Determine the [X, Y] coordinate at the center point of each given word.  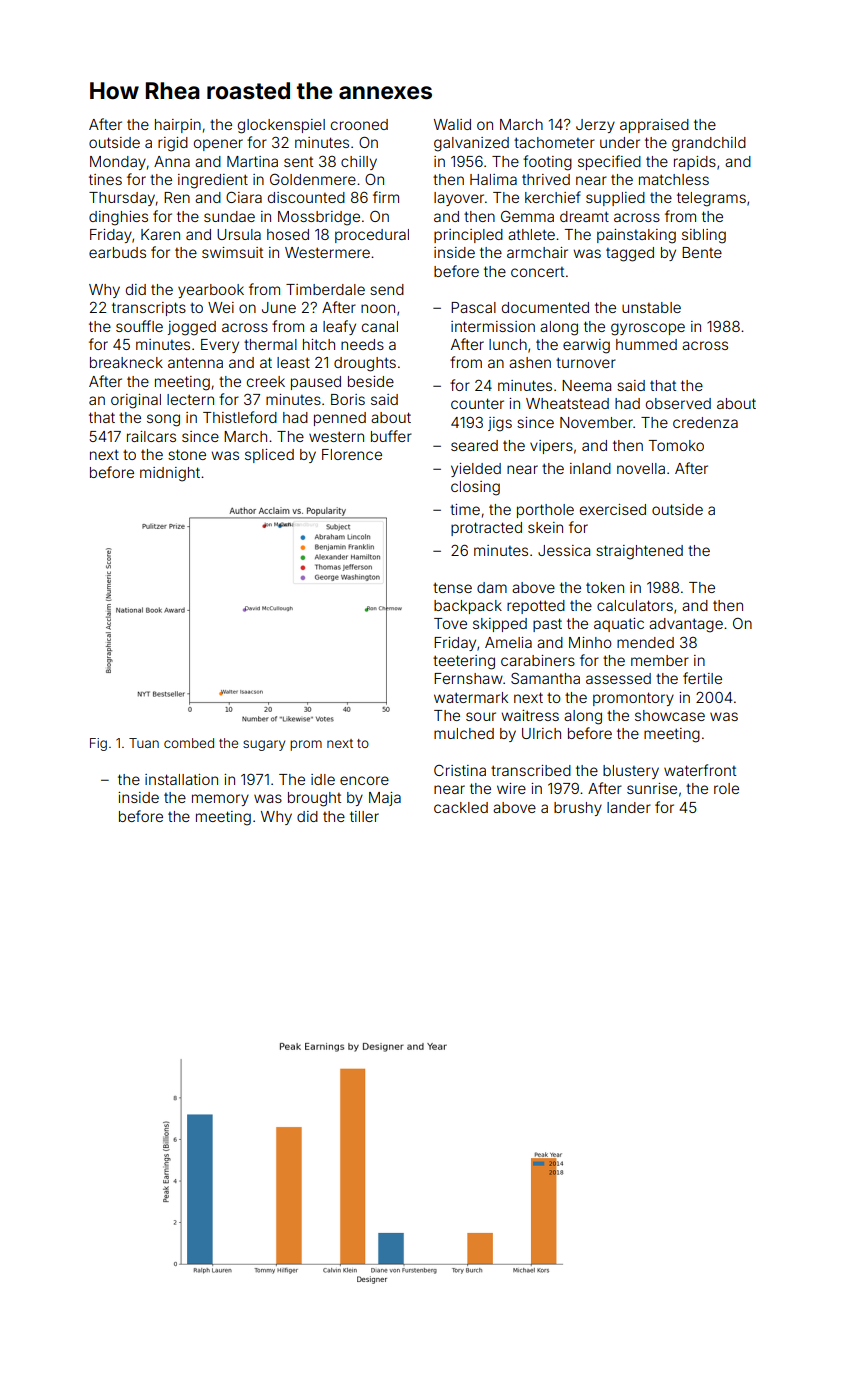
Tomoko [676, 445]
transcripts [149, 309]
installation [181, 779]
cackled [461, 807]
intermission [493, 326]
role [726, 788]
